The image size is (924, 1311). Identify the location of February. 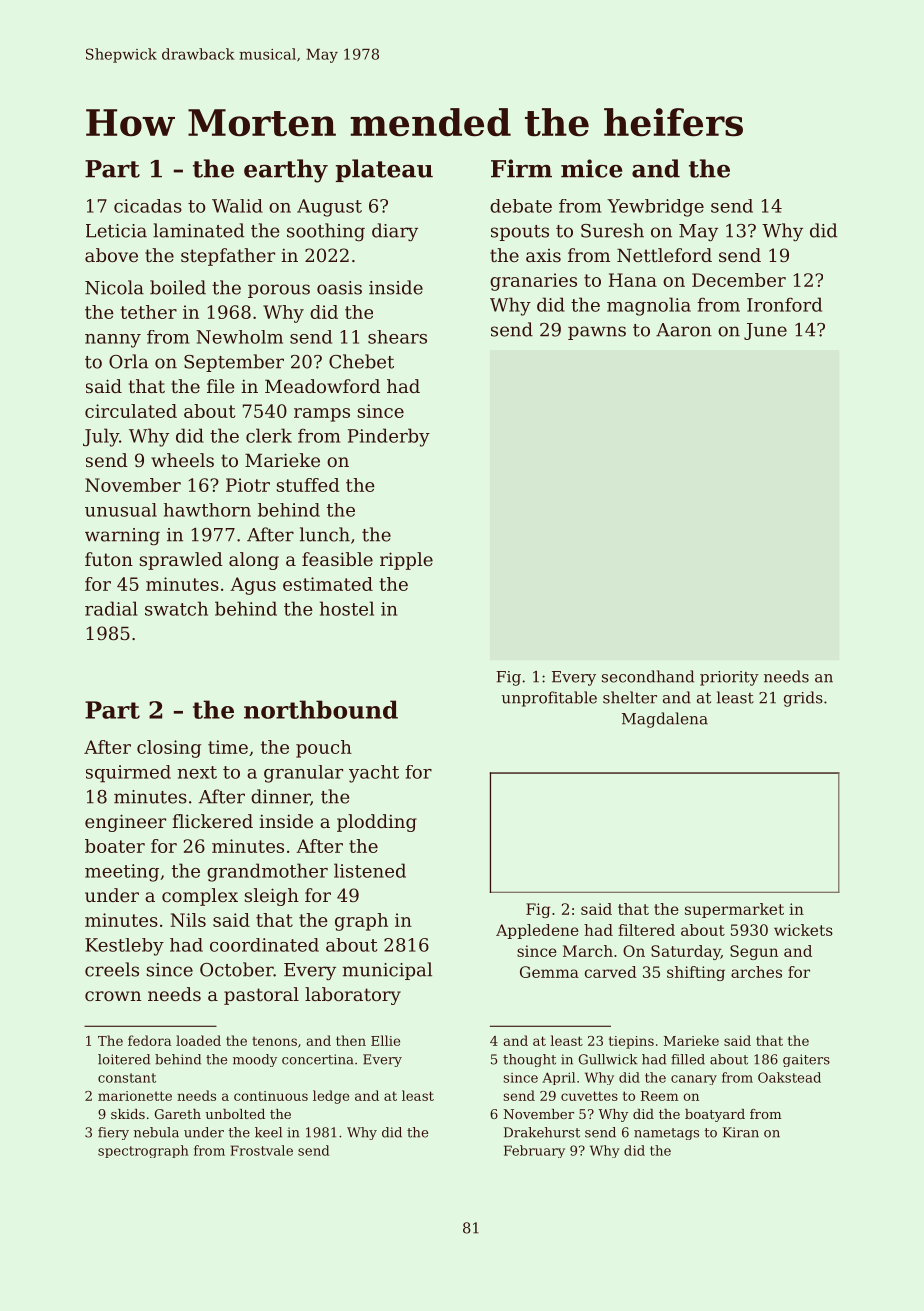
(534, 1151).
